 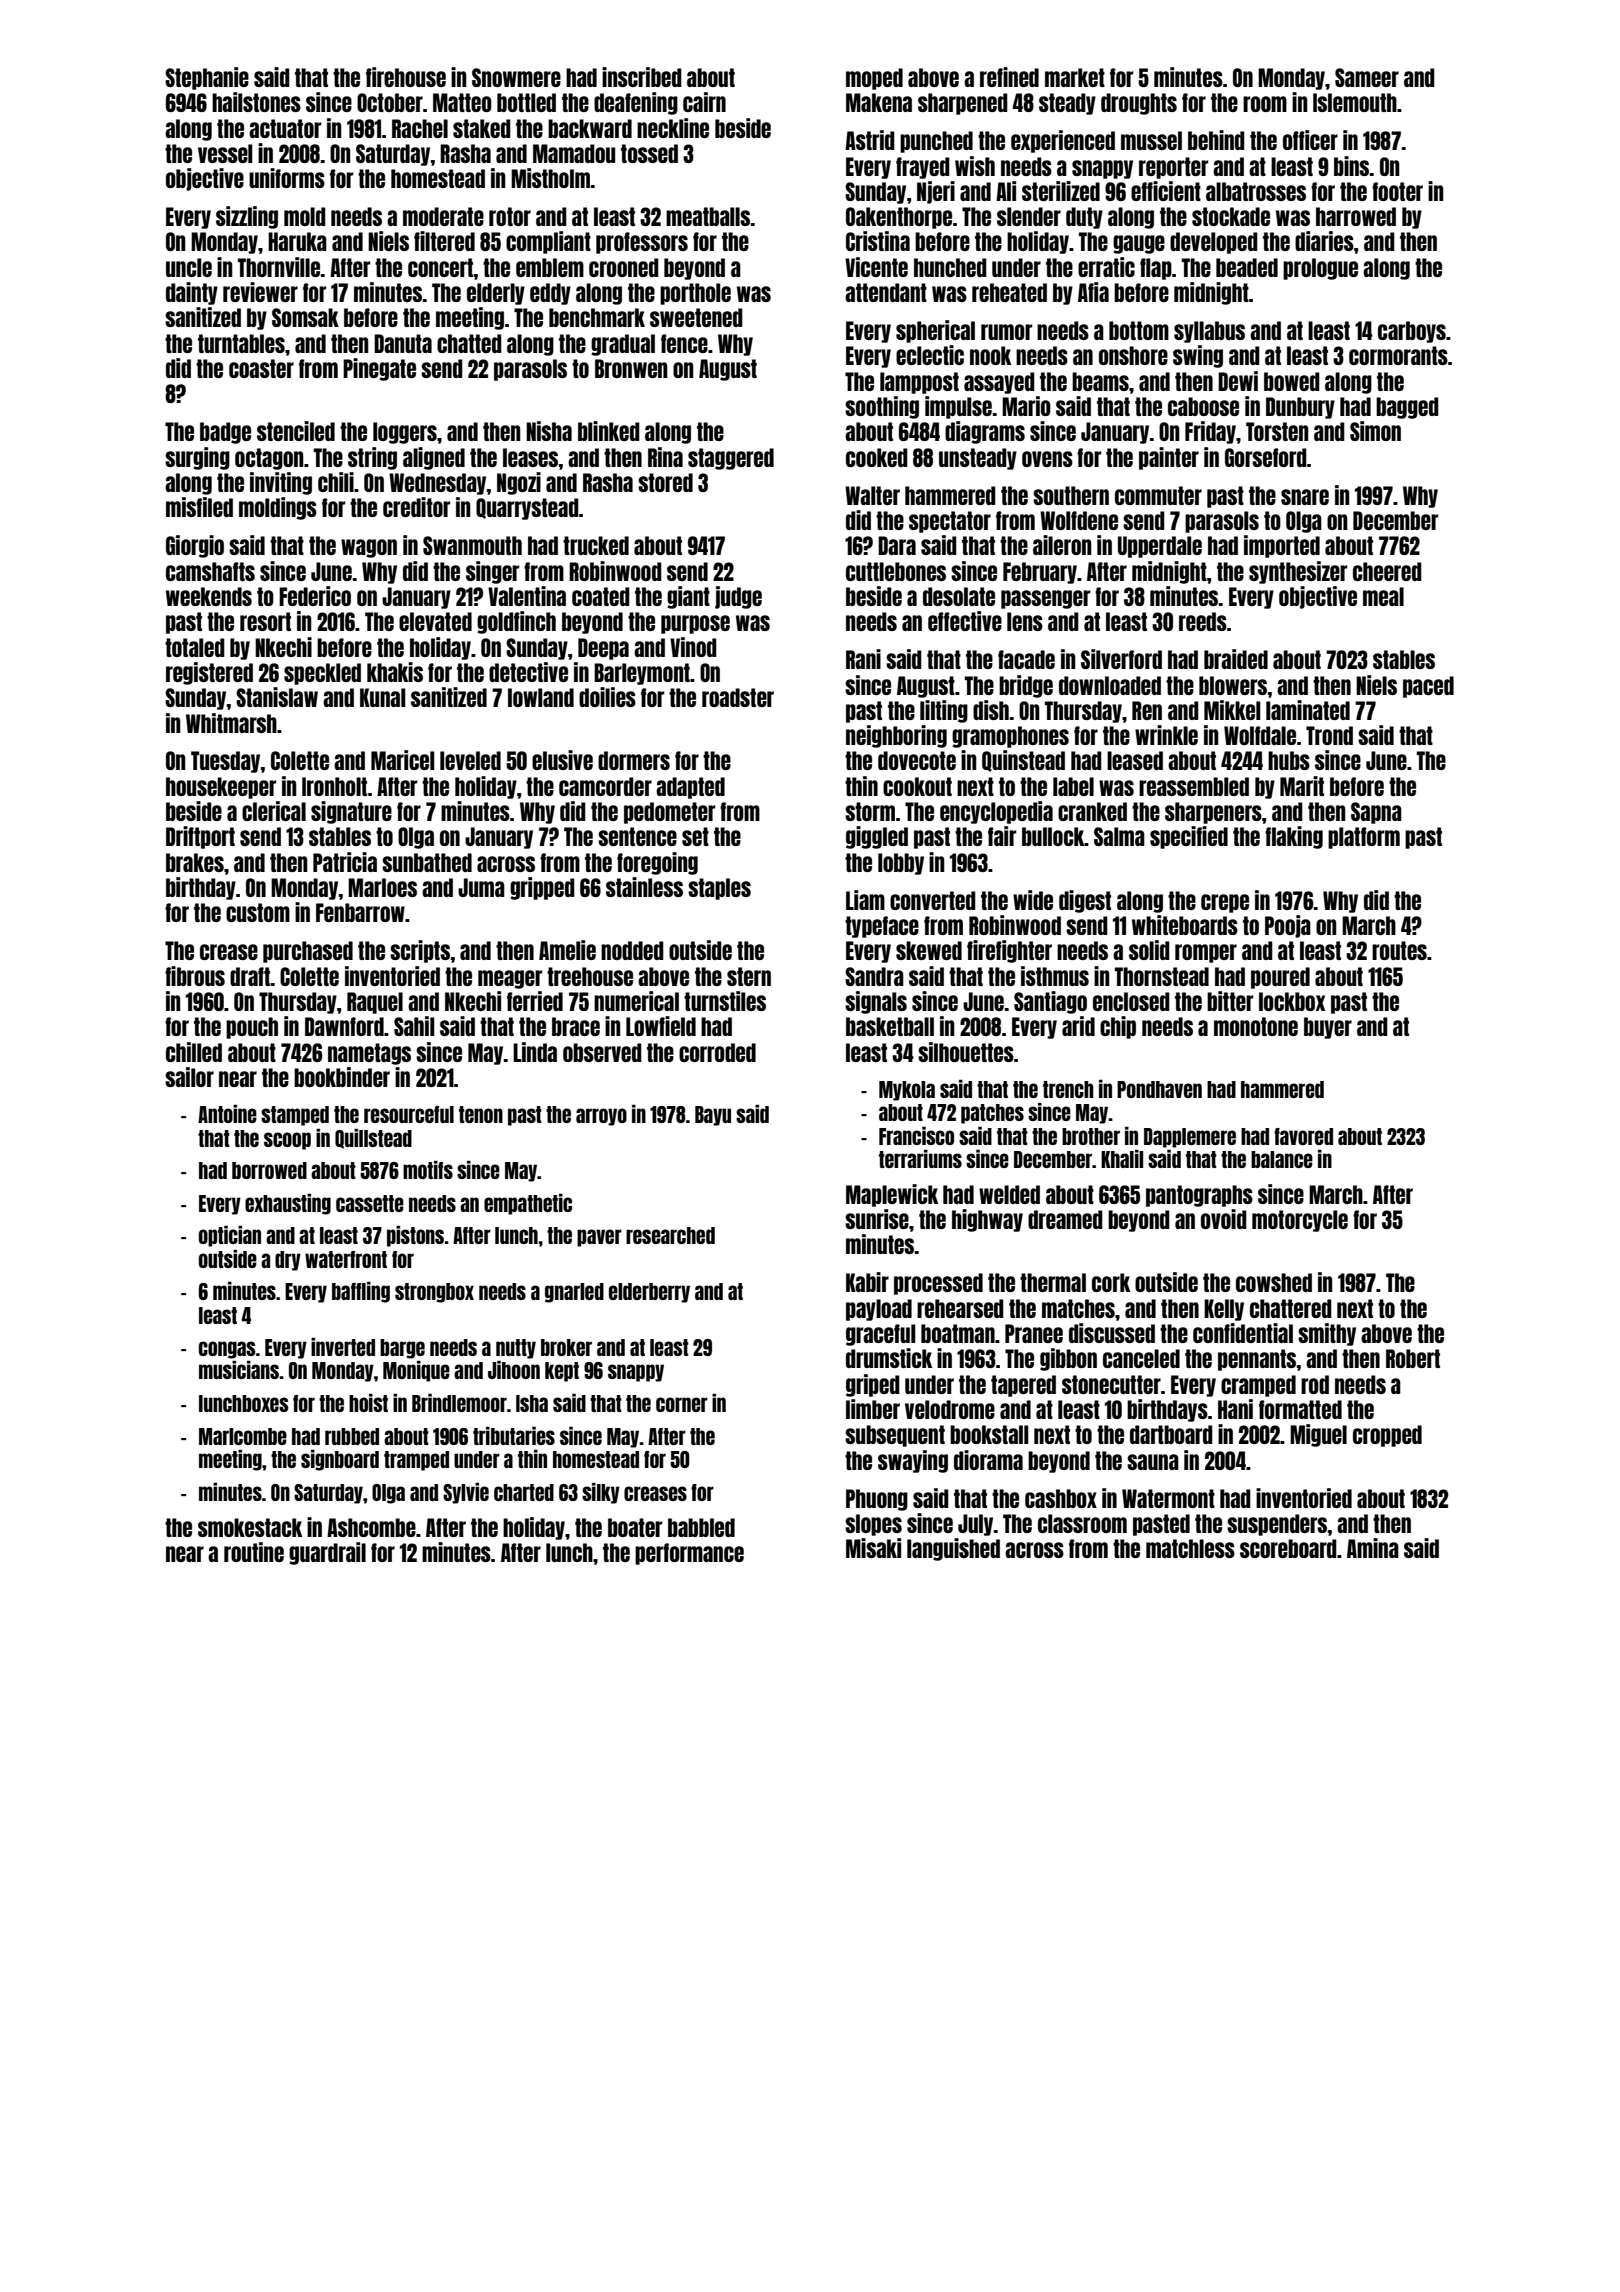 I want to click on sailor, so click(x=189, y=1077).
